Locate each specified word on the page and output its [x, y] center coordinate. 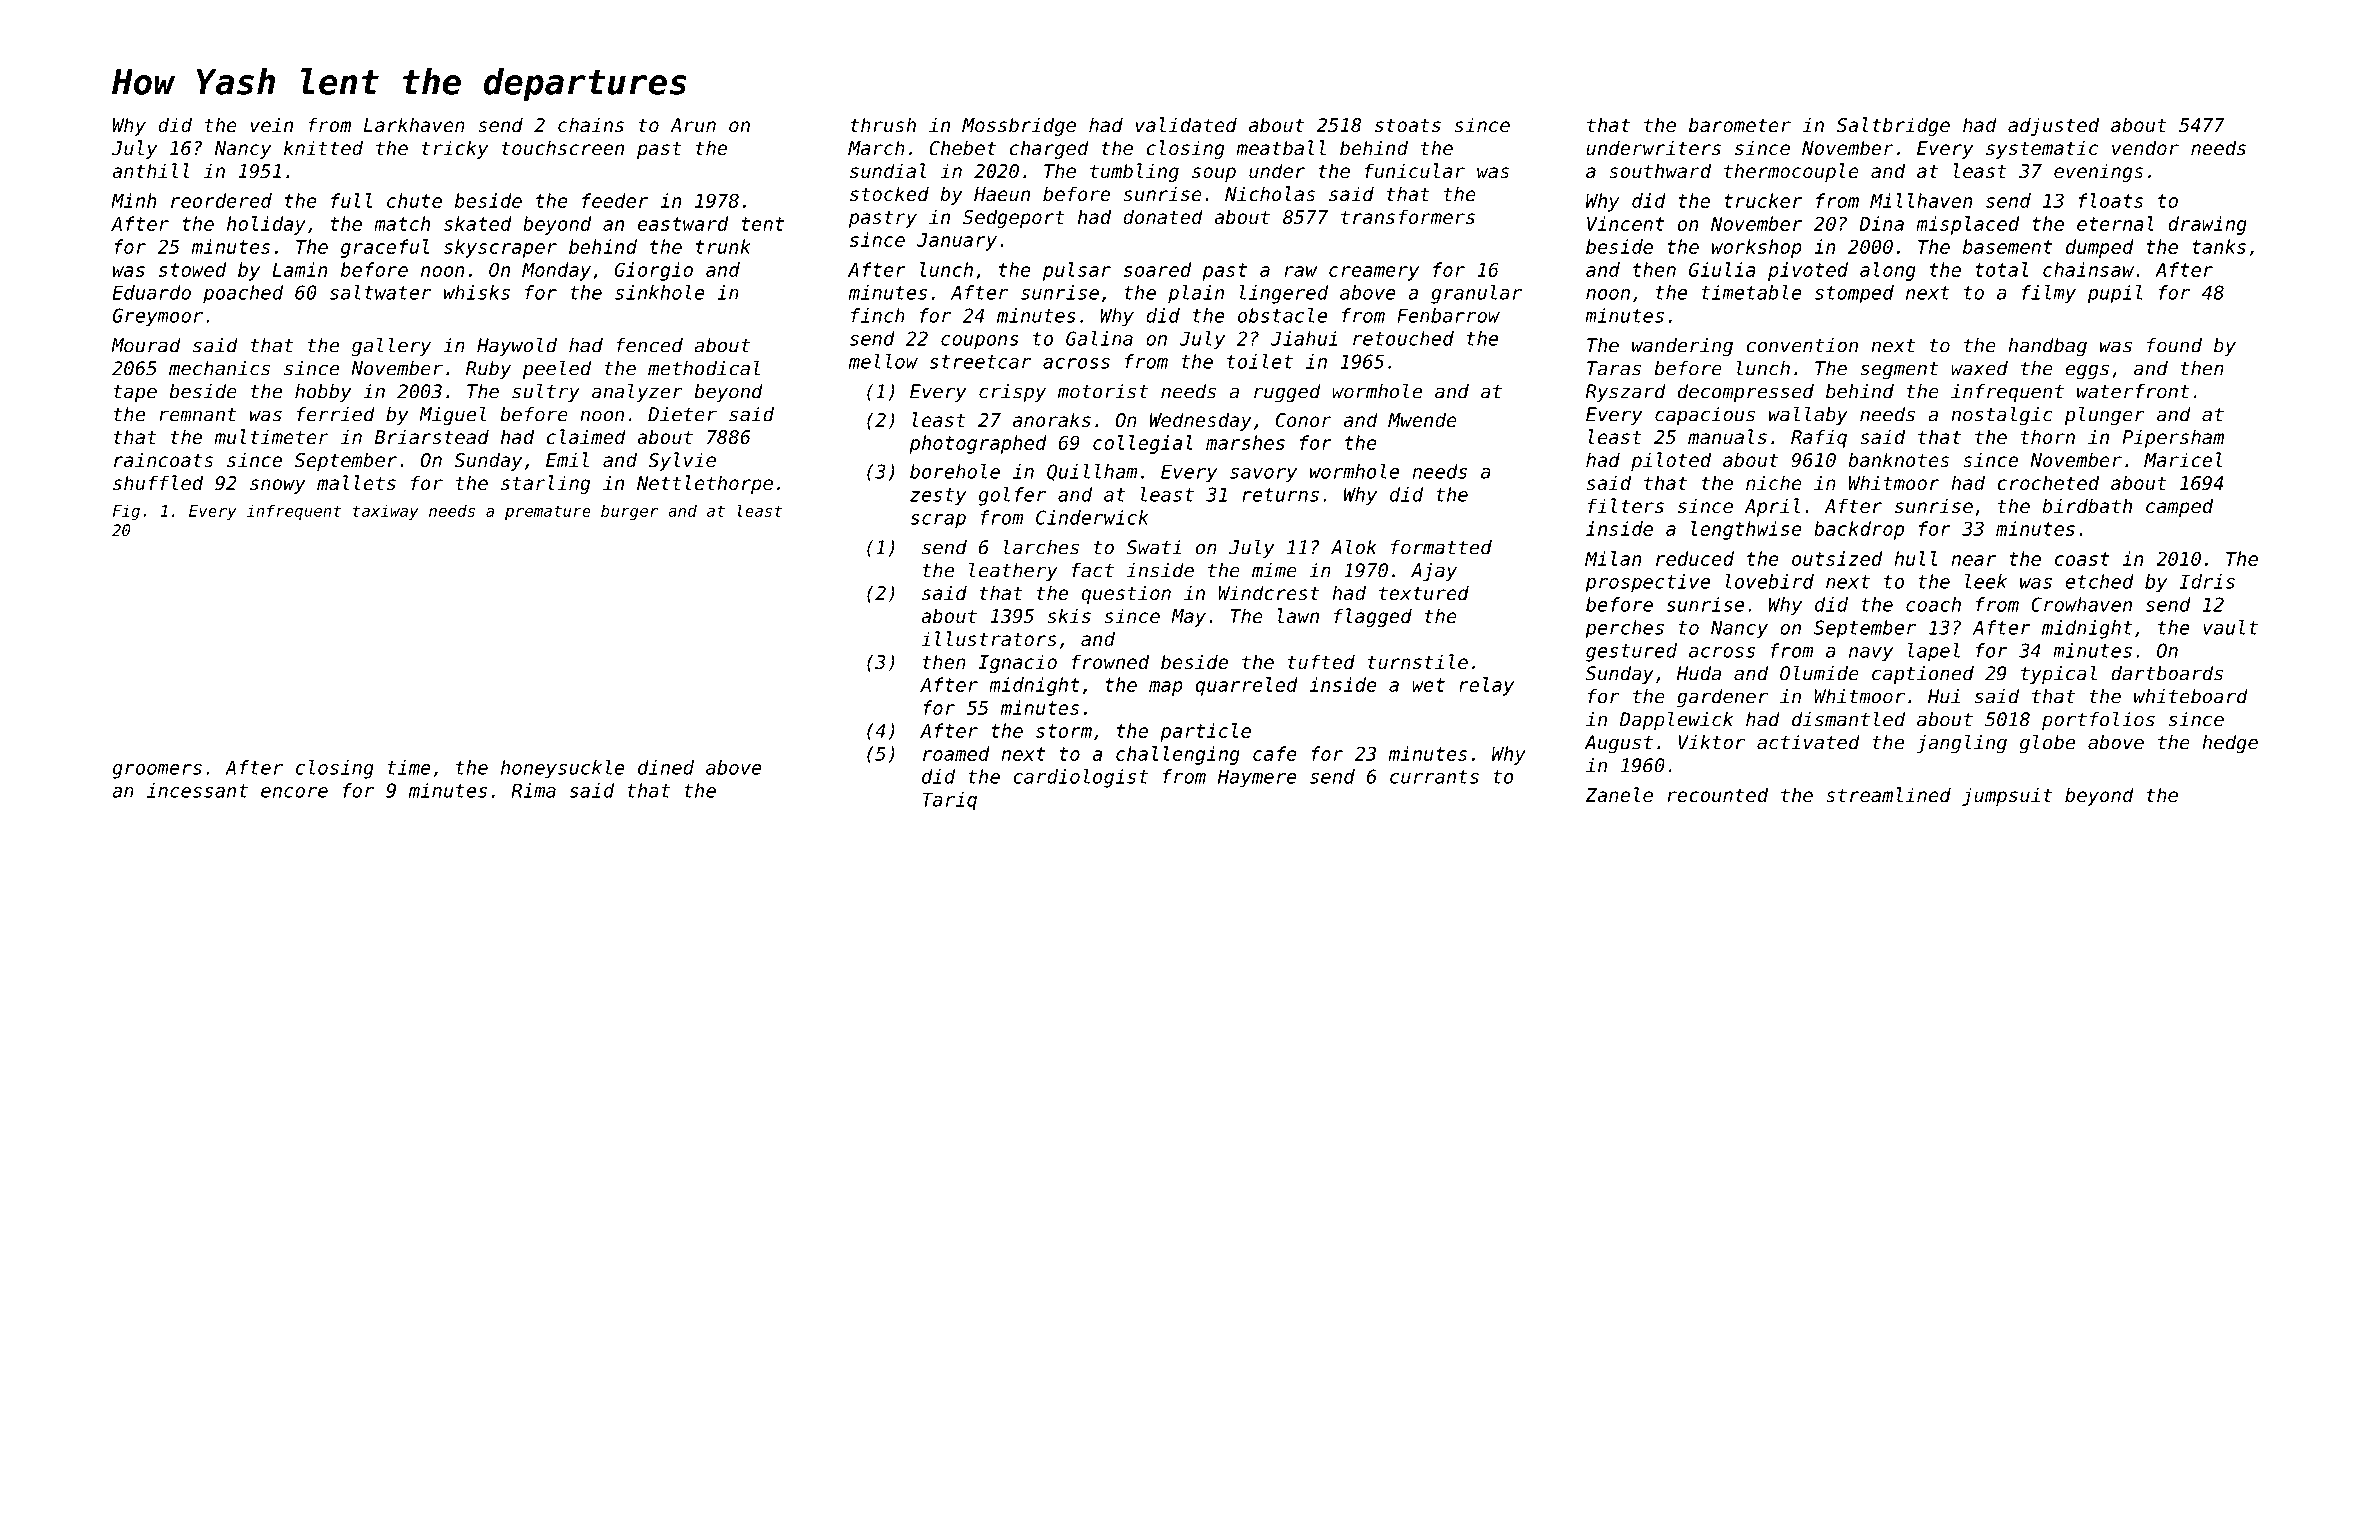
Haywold [517, 346]
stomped [1854, 294]
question [1126, 594]
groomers [157, 771]
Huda [1699, 673]
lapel [1934, 652]
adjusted [2053, 126]
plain [1196, 294]
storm [1064, 731]
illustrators [989, 638]
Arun [693, 125]
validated [1186, 124]
